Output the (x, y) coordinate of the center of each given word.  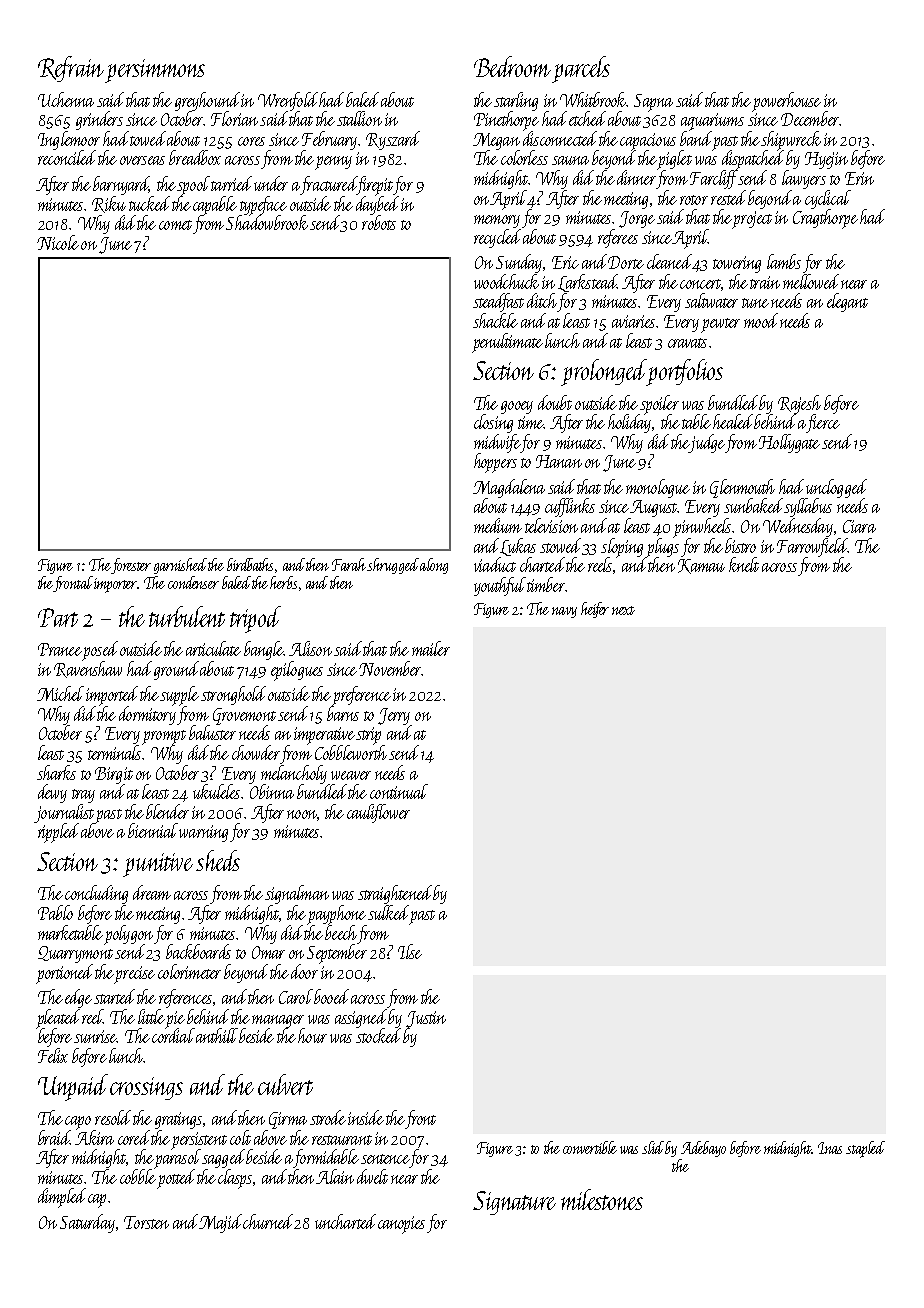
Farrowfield (812, 547)
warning (203, 833)
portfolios (685, 372)
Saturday (87, 1223)
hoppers (495, 463)
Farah (350, 564)
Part (58, 617)
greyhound (207, 101)
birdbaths (250, 564)
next (623, 610)
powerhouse (787, 101)
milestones (602, 1199)
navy (564, 612)
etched (587, 118)
